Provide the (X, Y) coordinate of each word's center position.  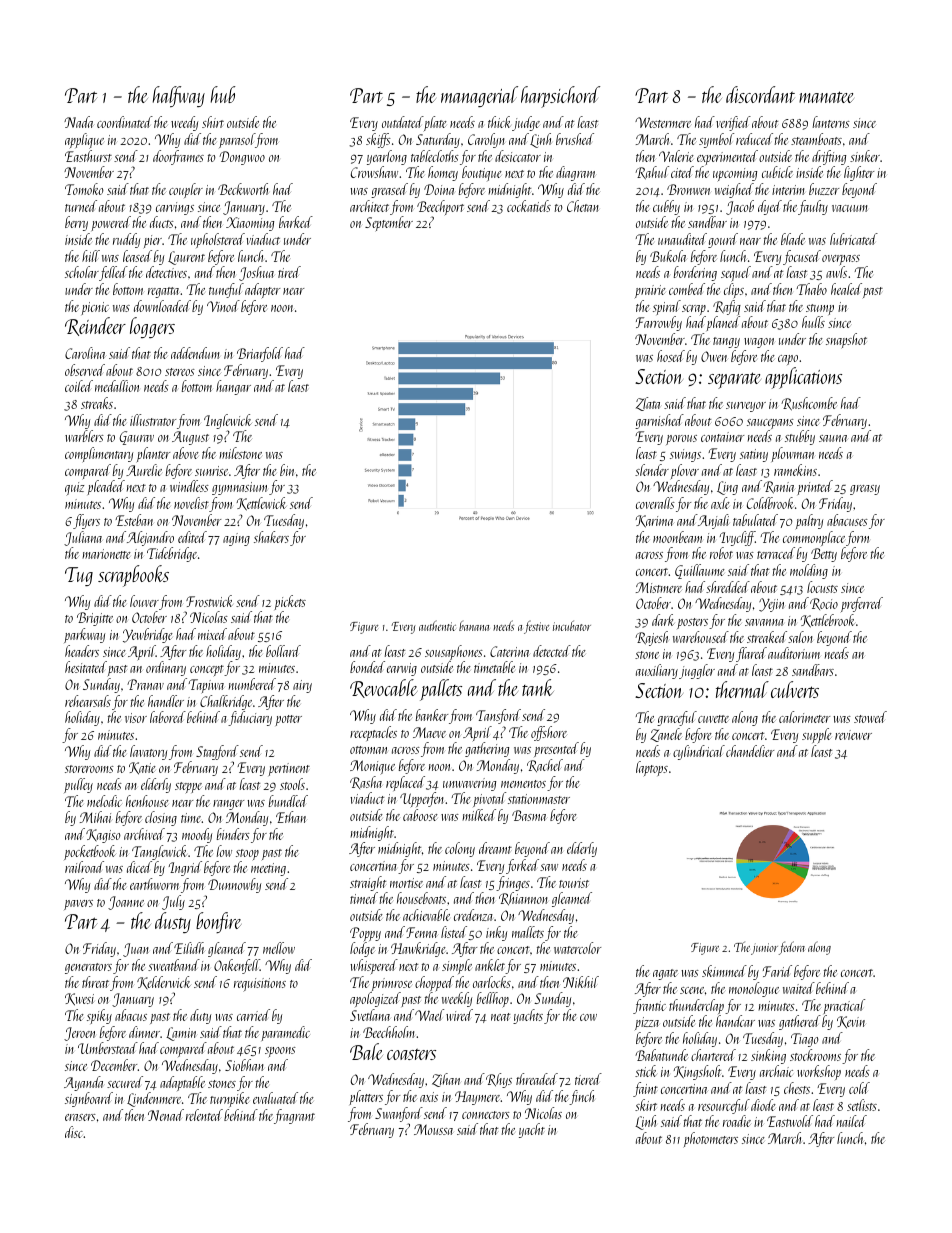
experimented (727, 157)
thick (499, 122)
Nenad (166, 1115)
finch (581, 1097)
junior (764, 949)
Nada (79, 122)
